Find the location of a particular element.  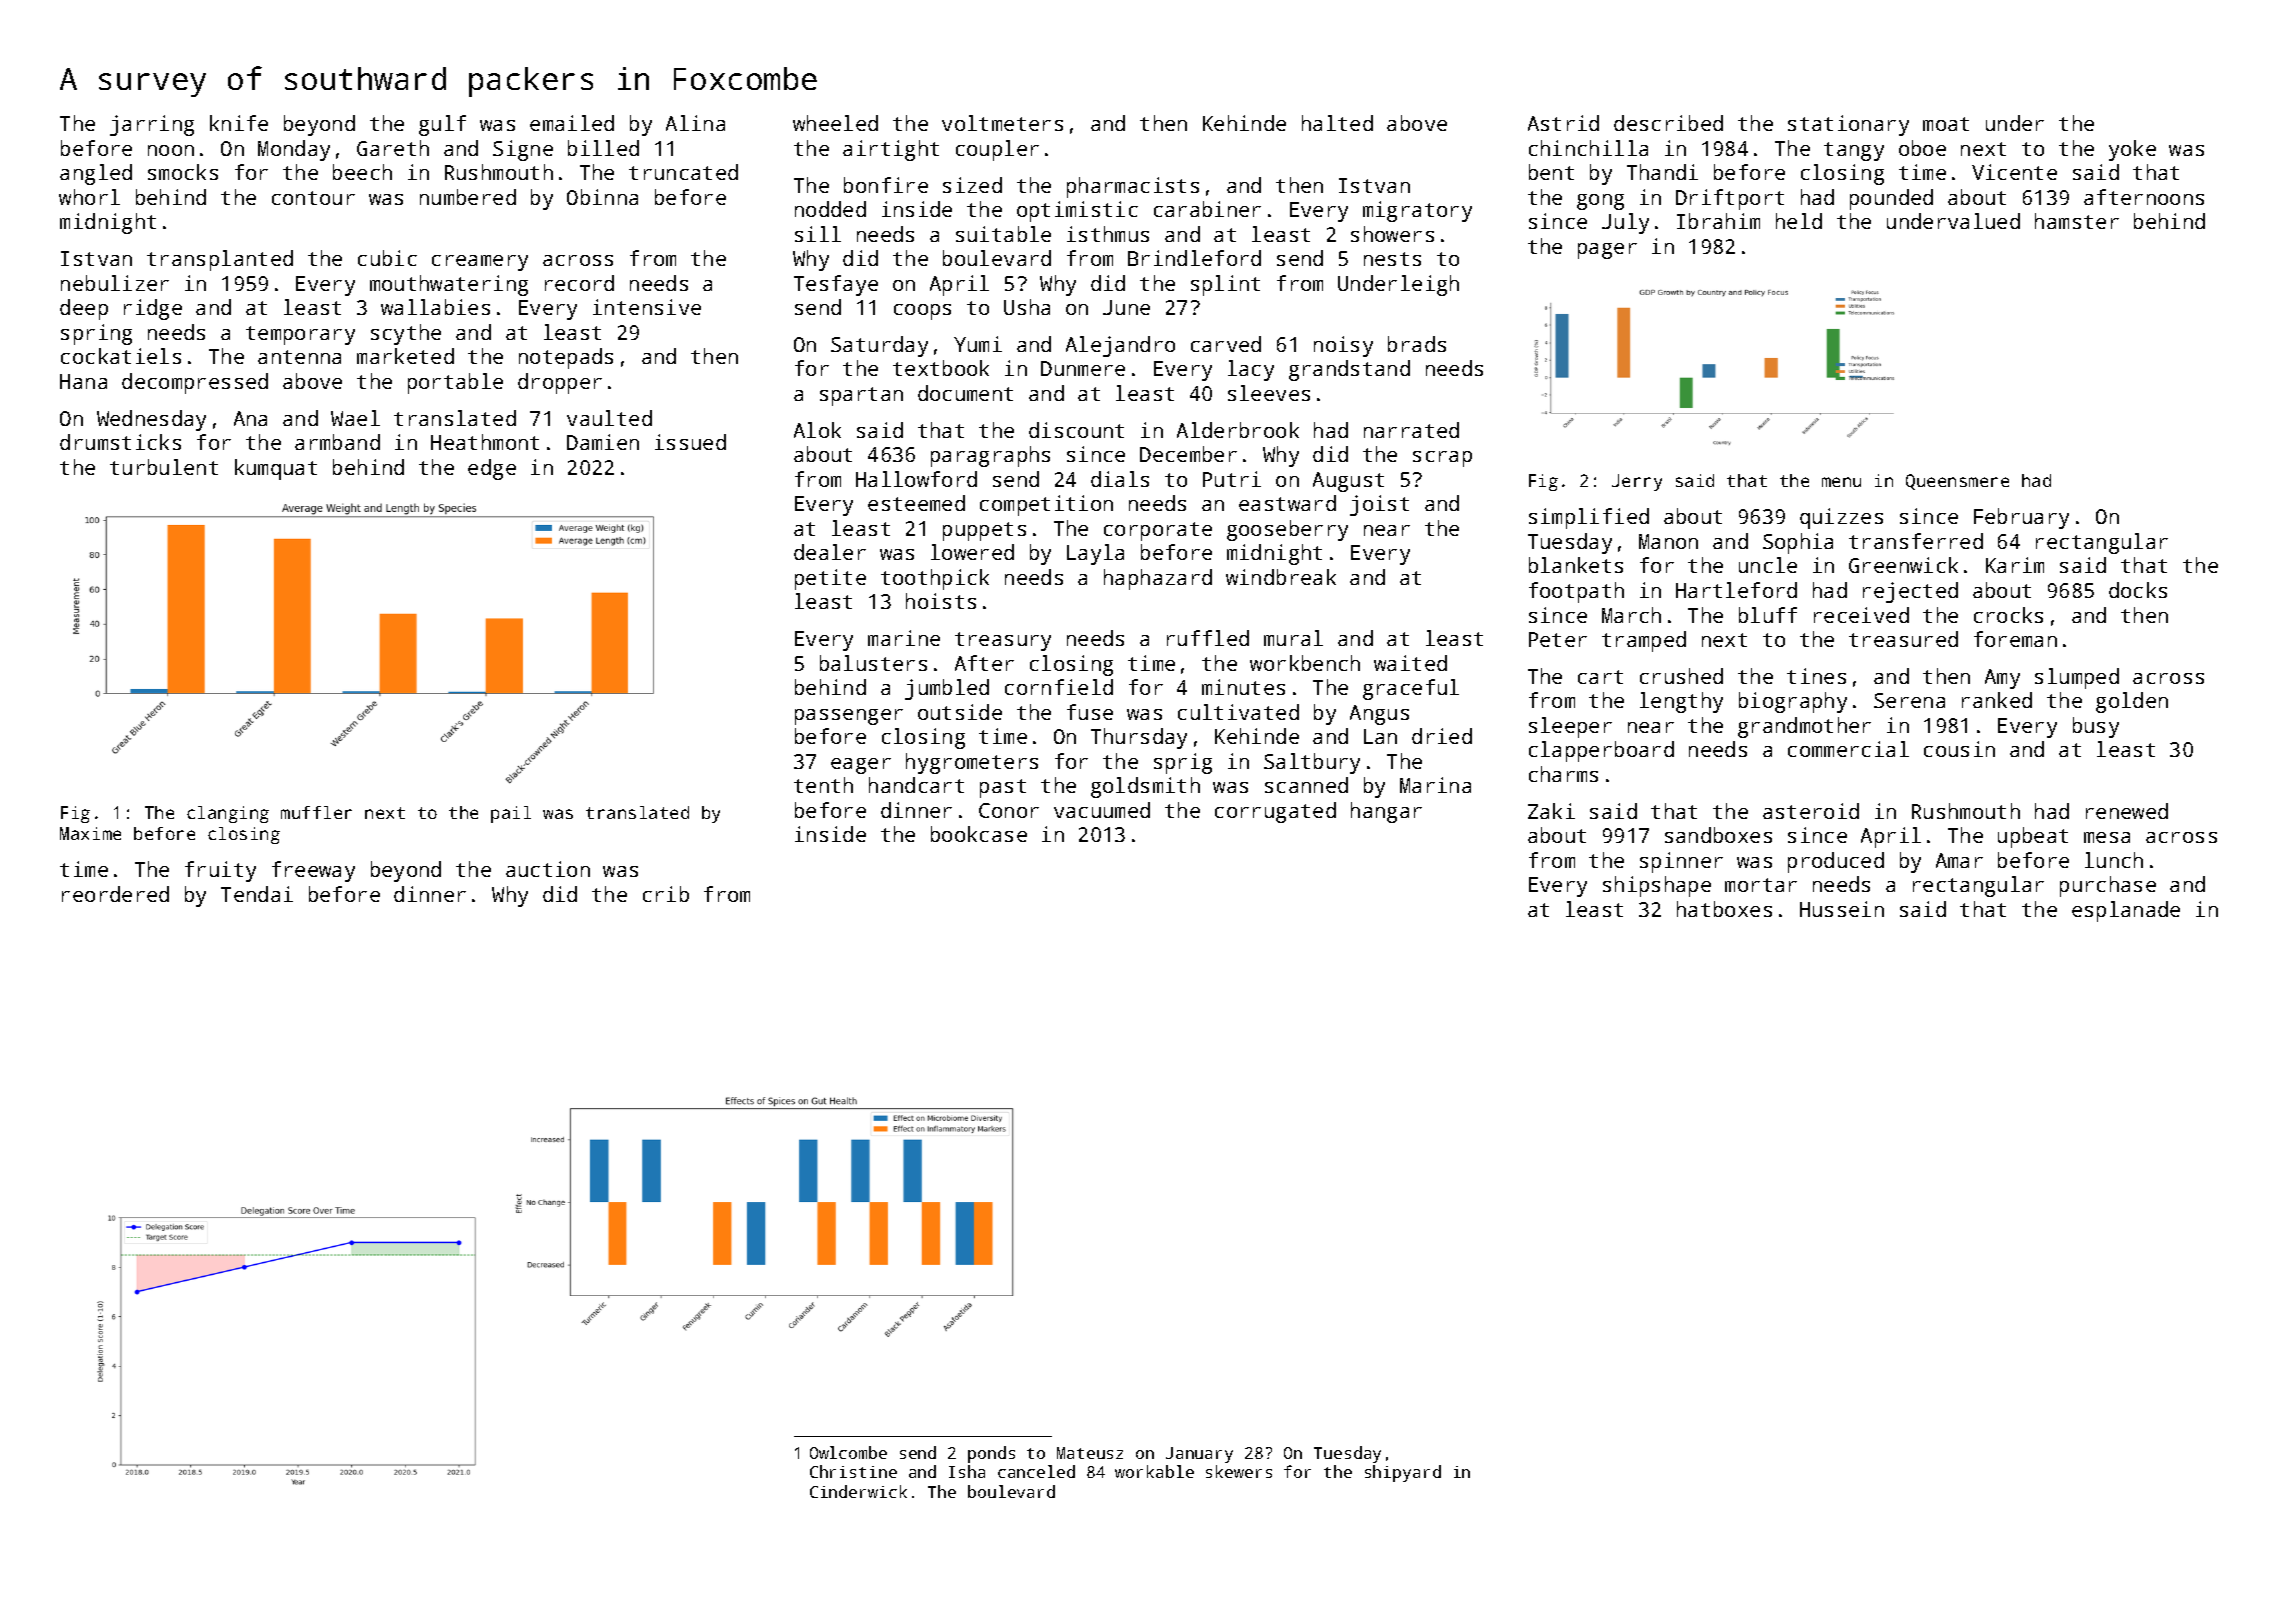

Cinderwick is located at coordinates (858, 1491).
